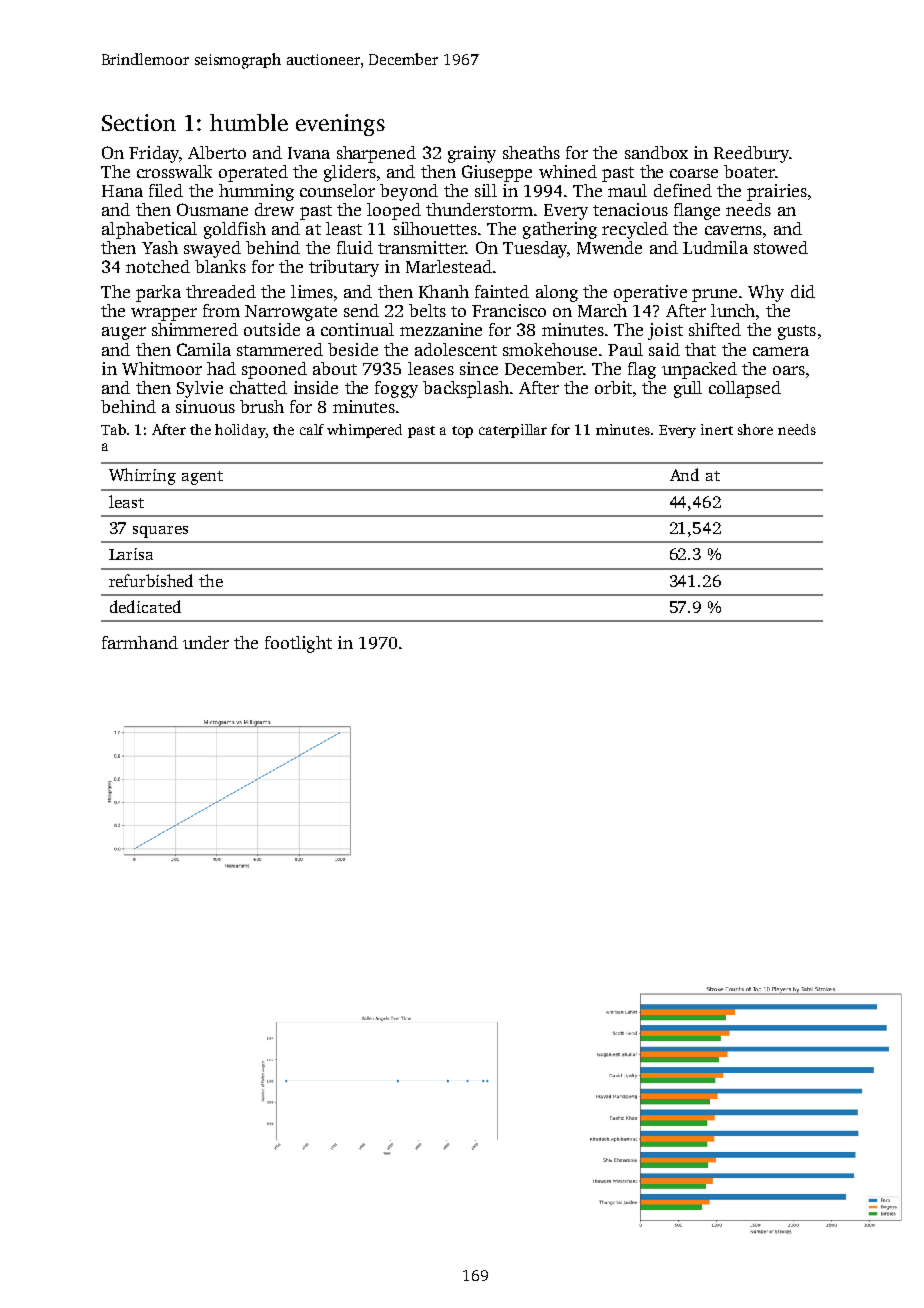 The image size is (924, 1308). I want to click on Reedbury, so click(752, 154).
